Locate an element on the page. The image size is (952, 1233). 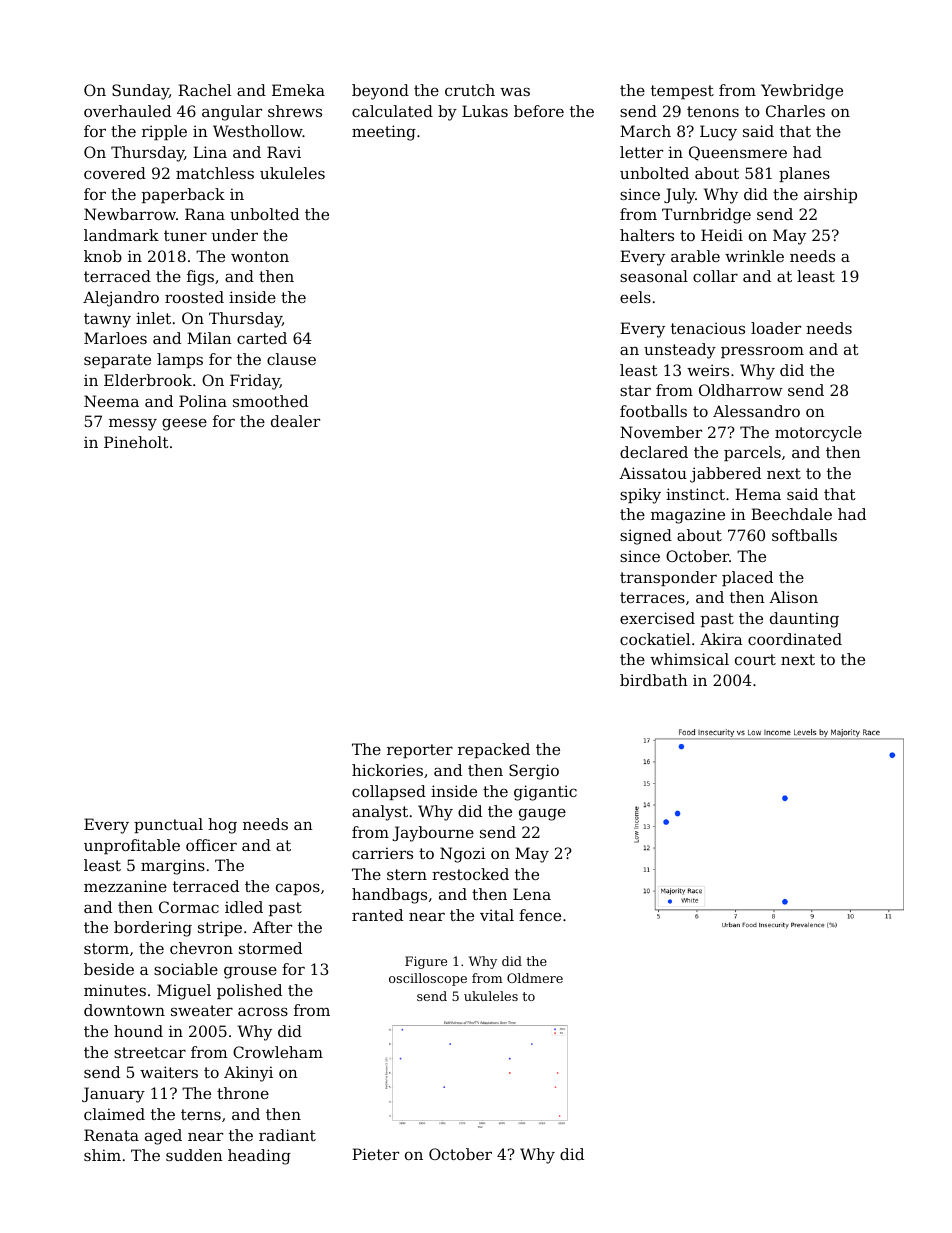
lamps is located at coordinates (180, 360).
